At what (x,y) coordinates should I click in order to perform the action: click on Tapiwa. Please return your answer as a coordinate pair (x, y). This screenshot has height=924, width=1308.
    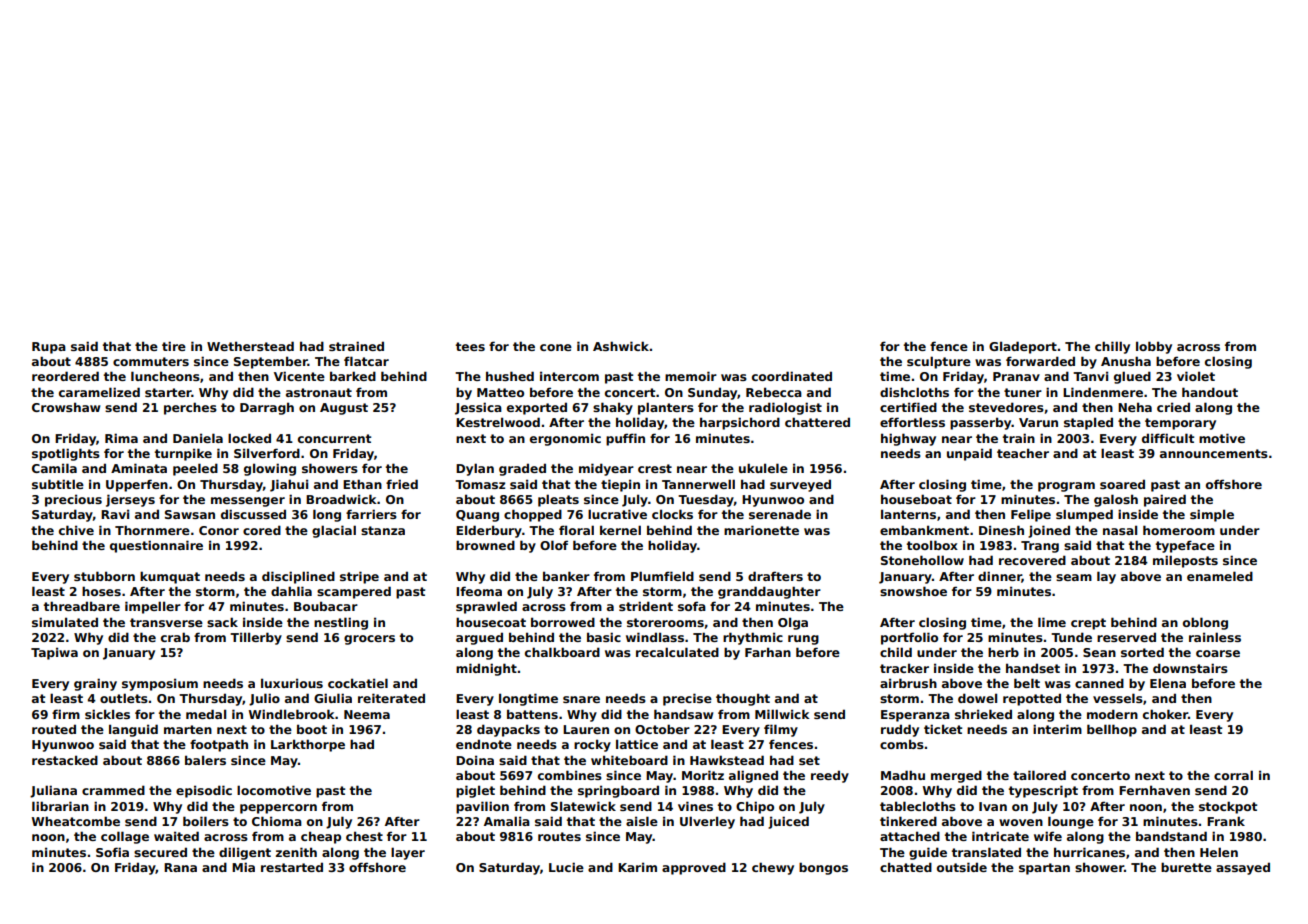
    Looking at the image, I should click on (54, 653).
